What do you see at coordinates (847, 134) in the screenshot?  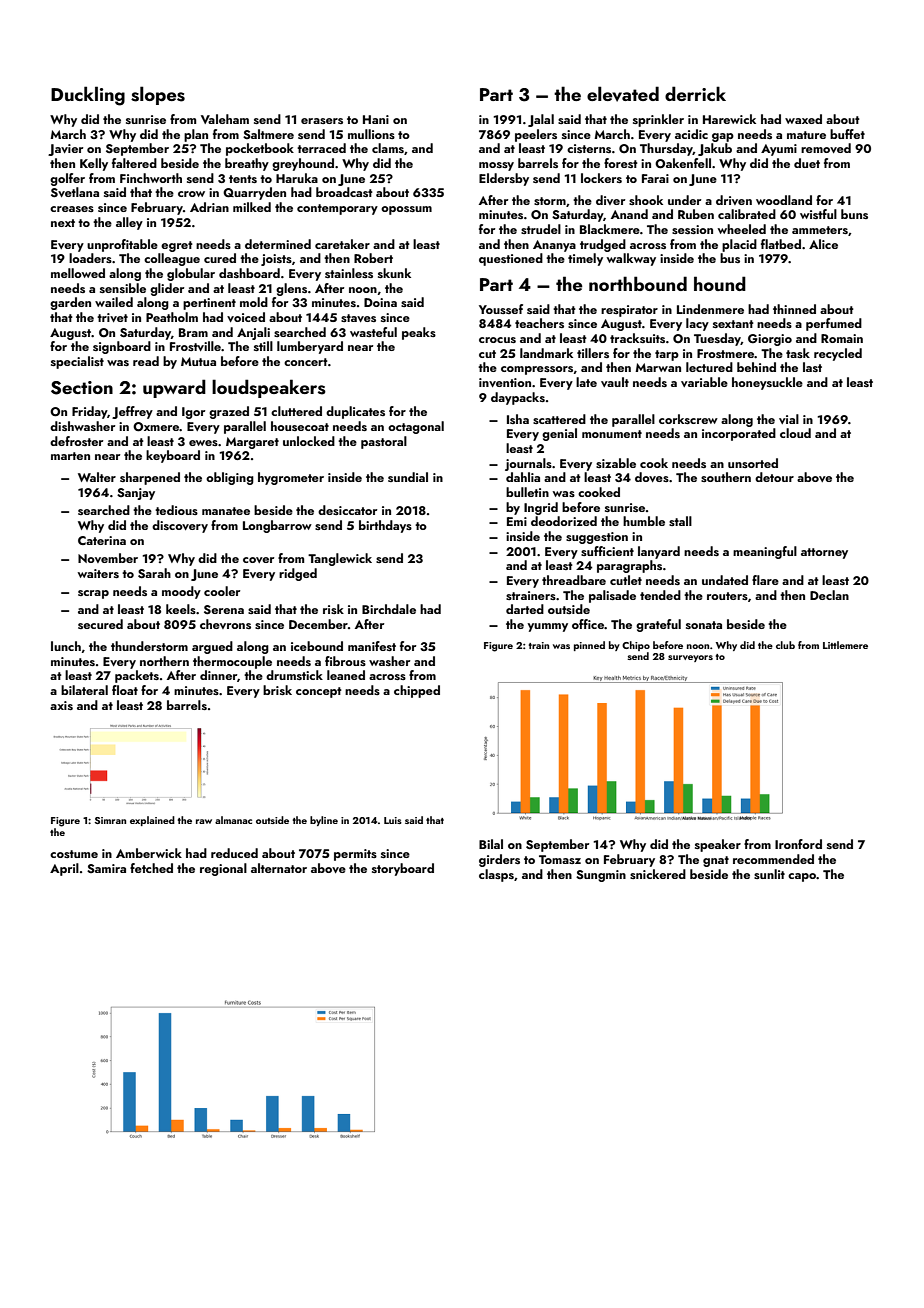 I see `buffet` at bounding box center [847, 134].
